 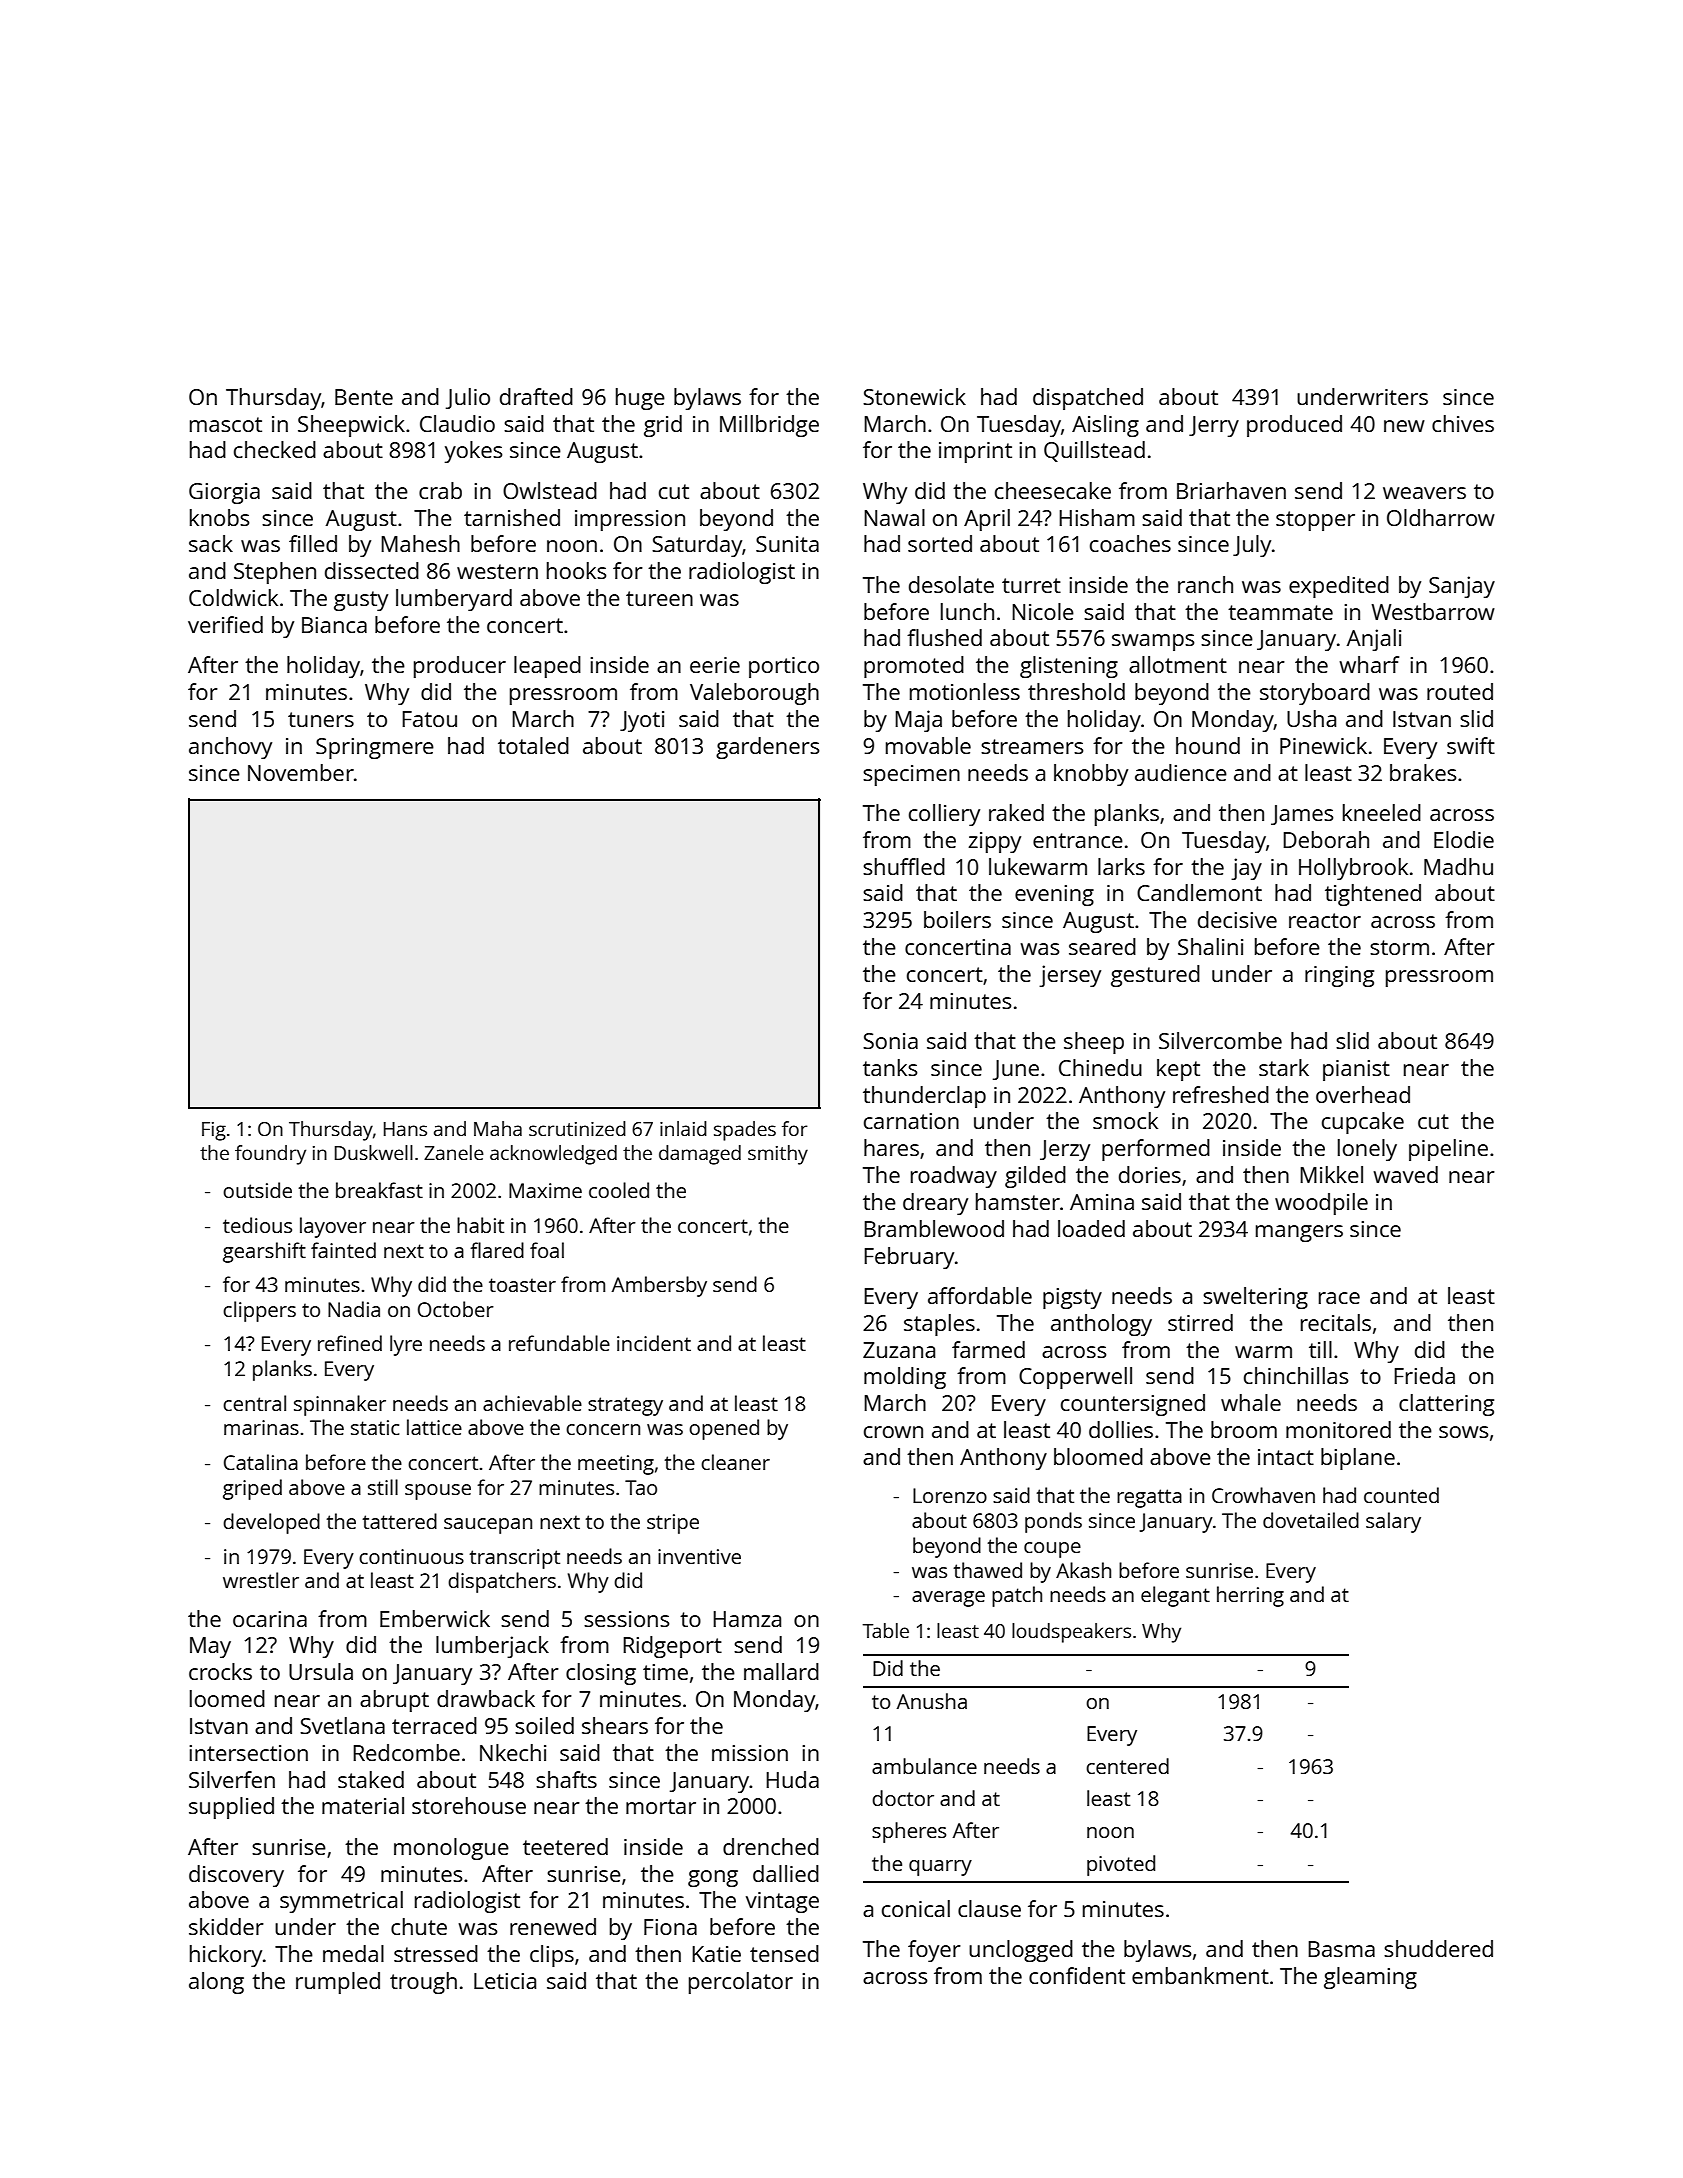 What do you see at coordinates (577, 1128) in the screenshot?
I see `scrutinized` at bounding box center [577, 1128].
